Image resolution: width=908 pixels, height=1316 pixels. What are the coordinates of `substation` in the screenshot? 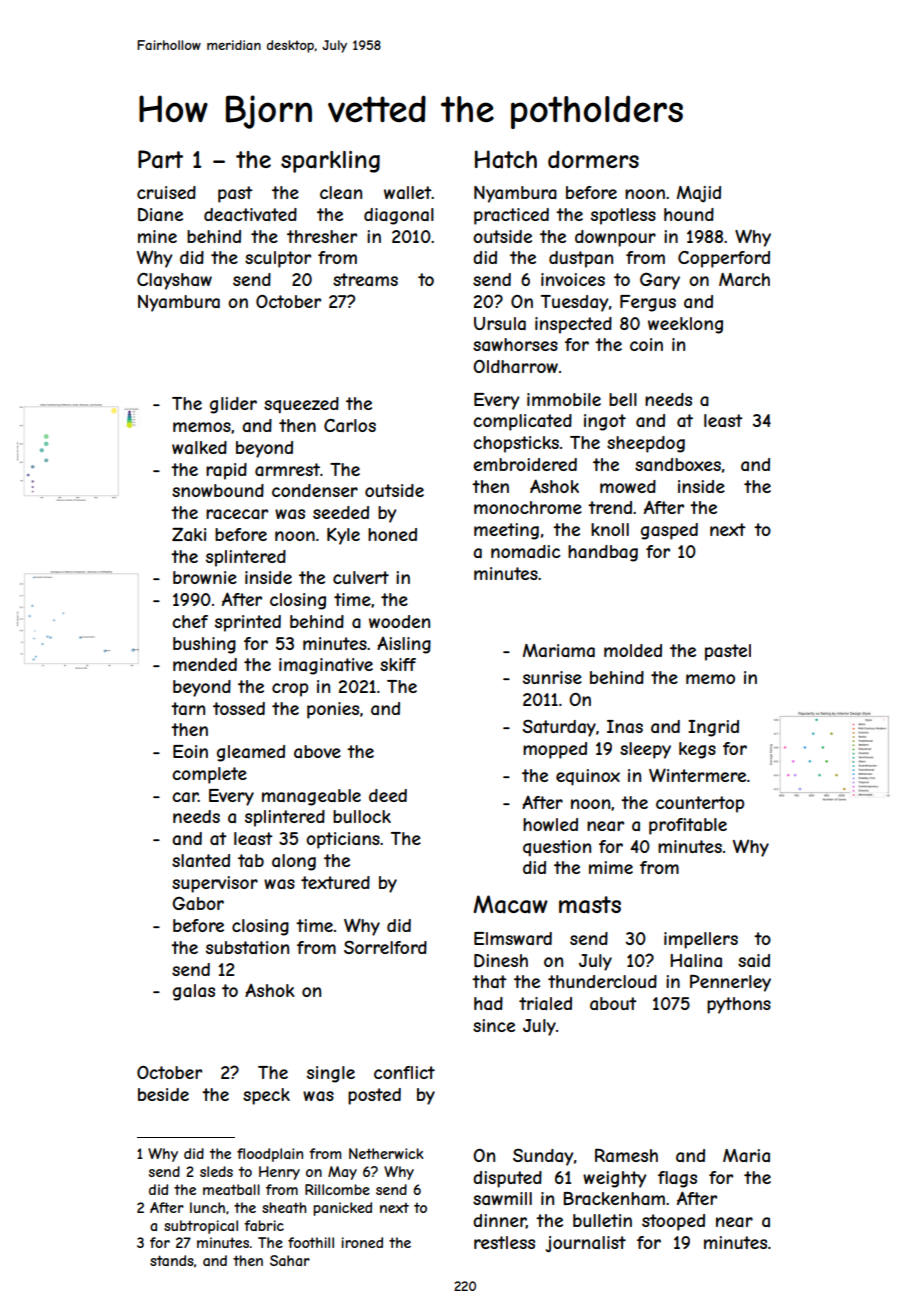 It's located at (247, 947).
